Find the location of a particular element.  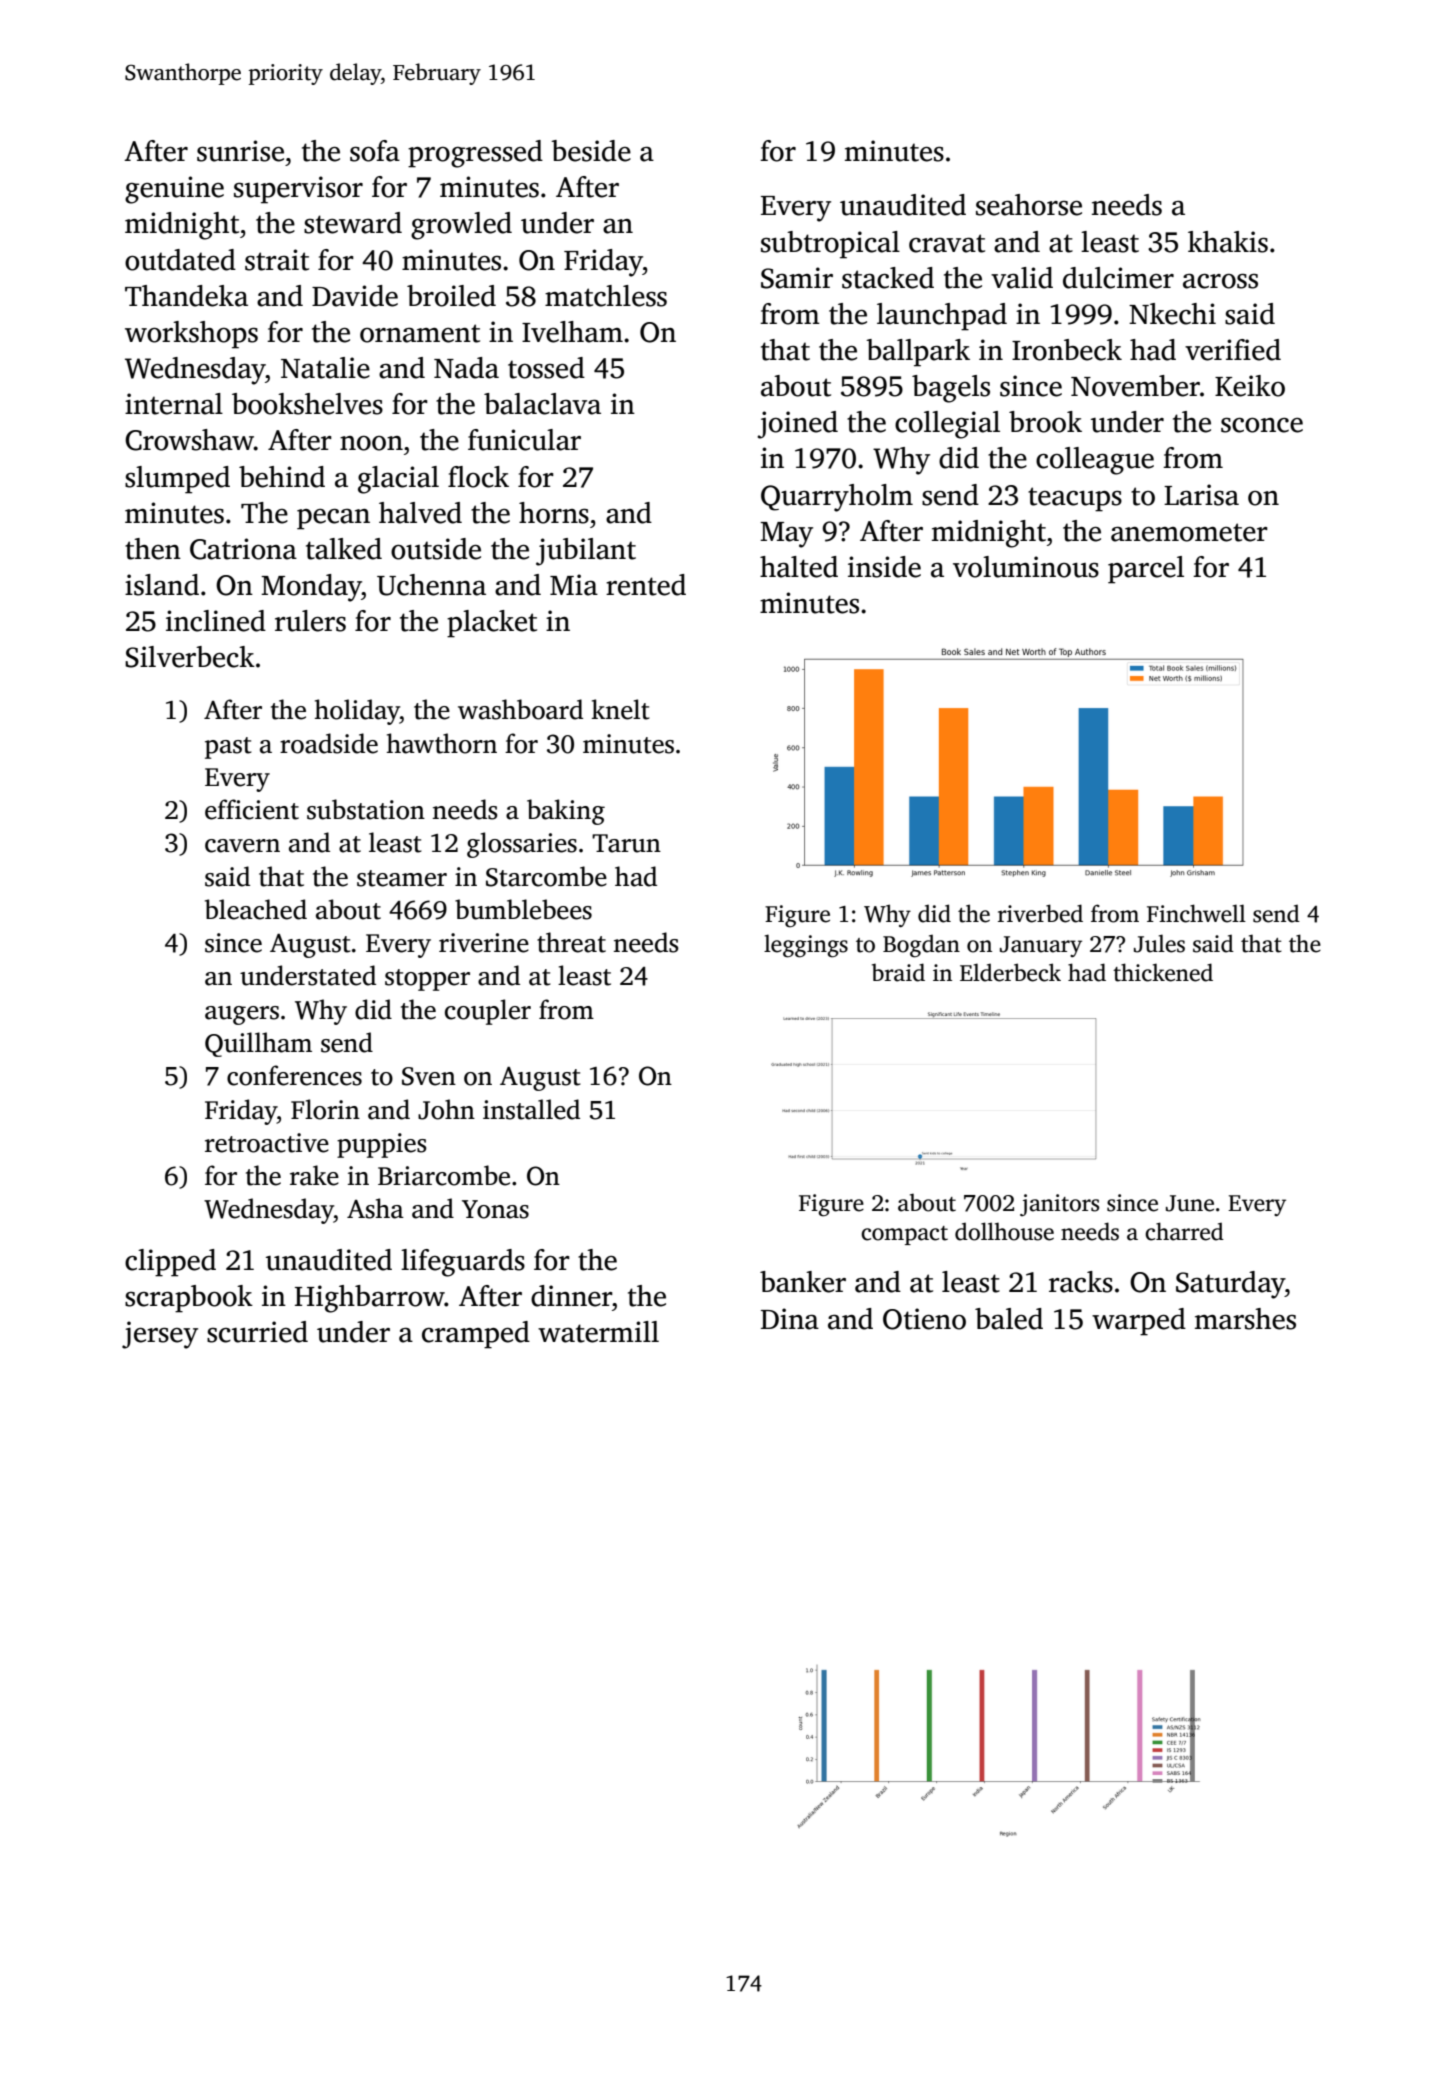

khakis is located at coordinates (1228, 242).
